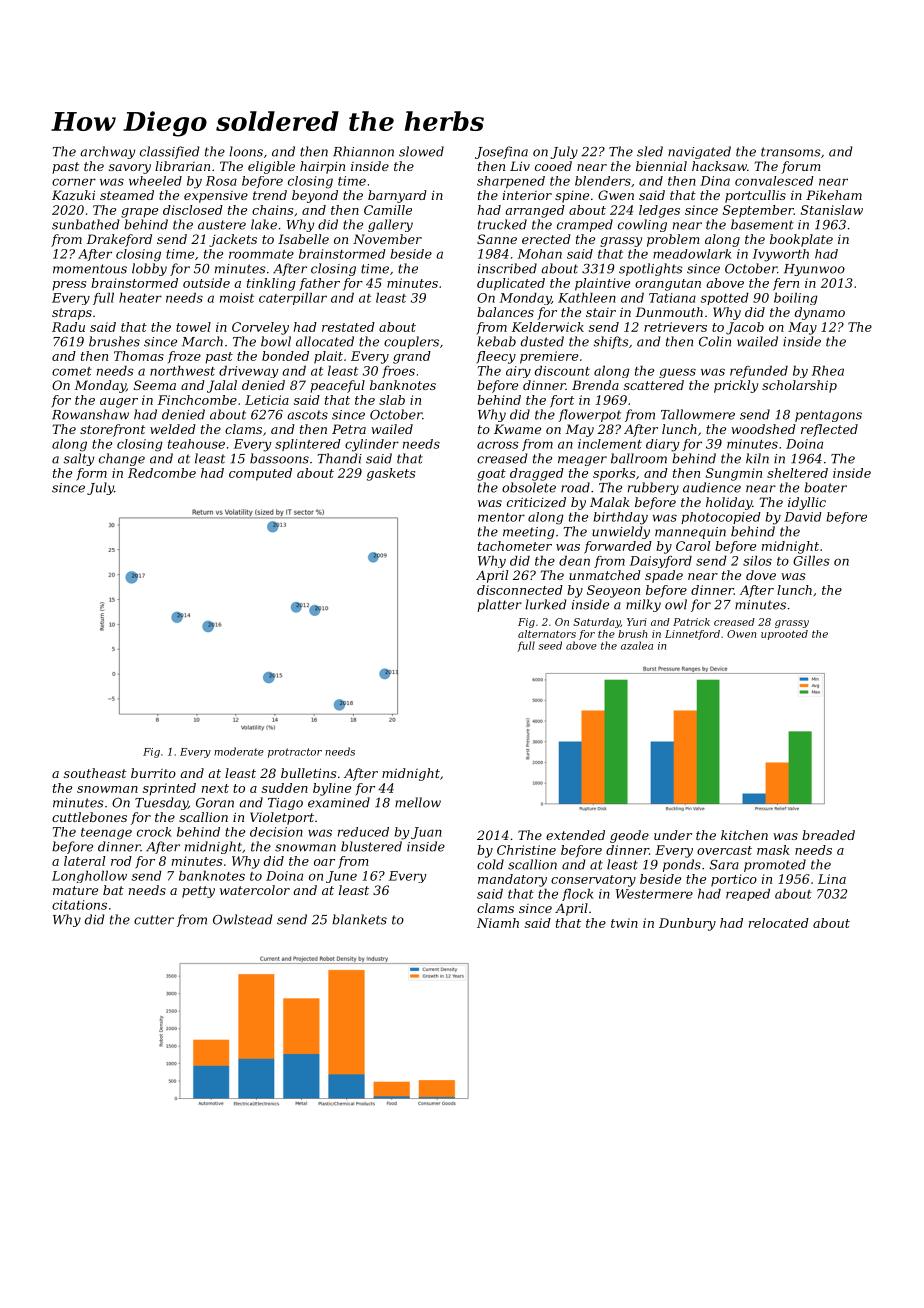 The height and width of the document is (1308, 924). What do you see at coordinates (547, 634) in the document?
I see `alternators` at bounding box center [547, 634].
